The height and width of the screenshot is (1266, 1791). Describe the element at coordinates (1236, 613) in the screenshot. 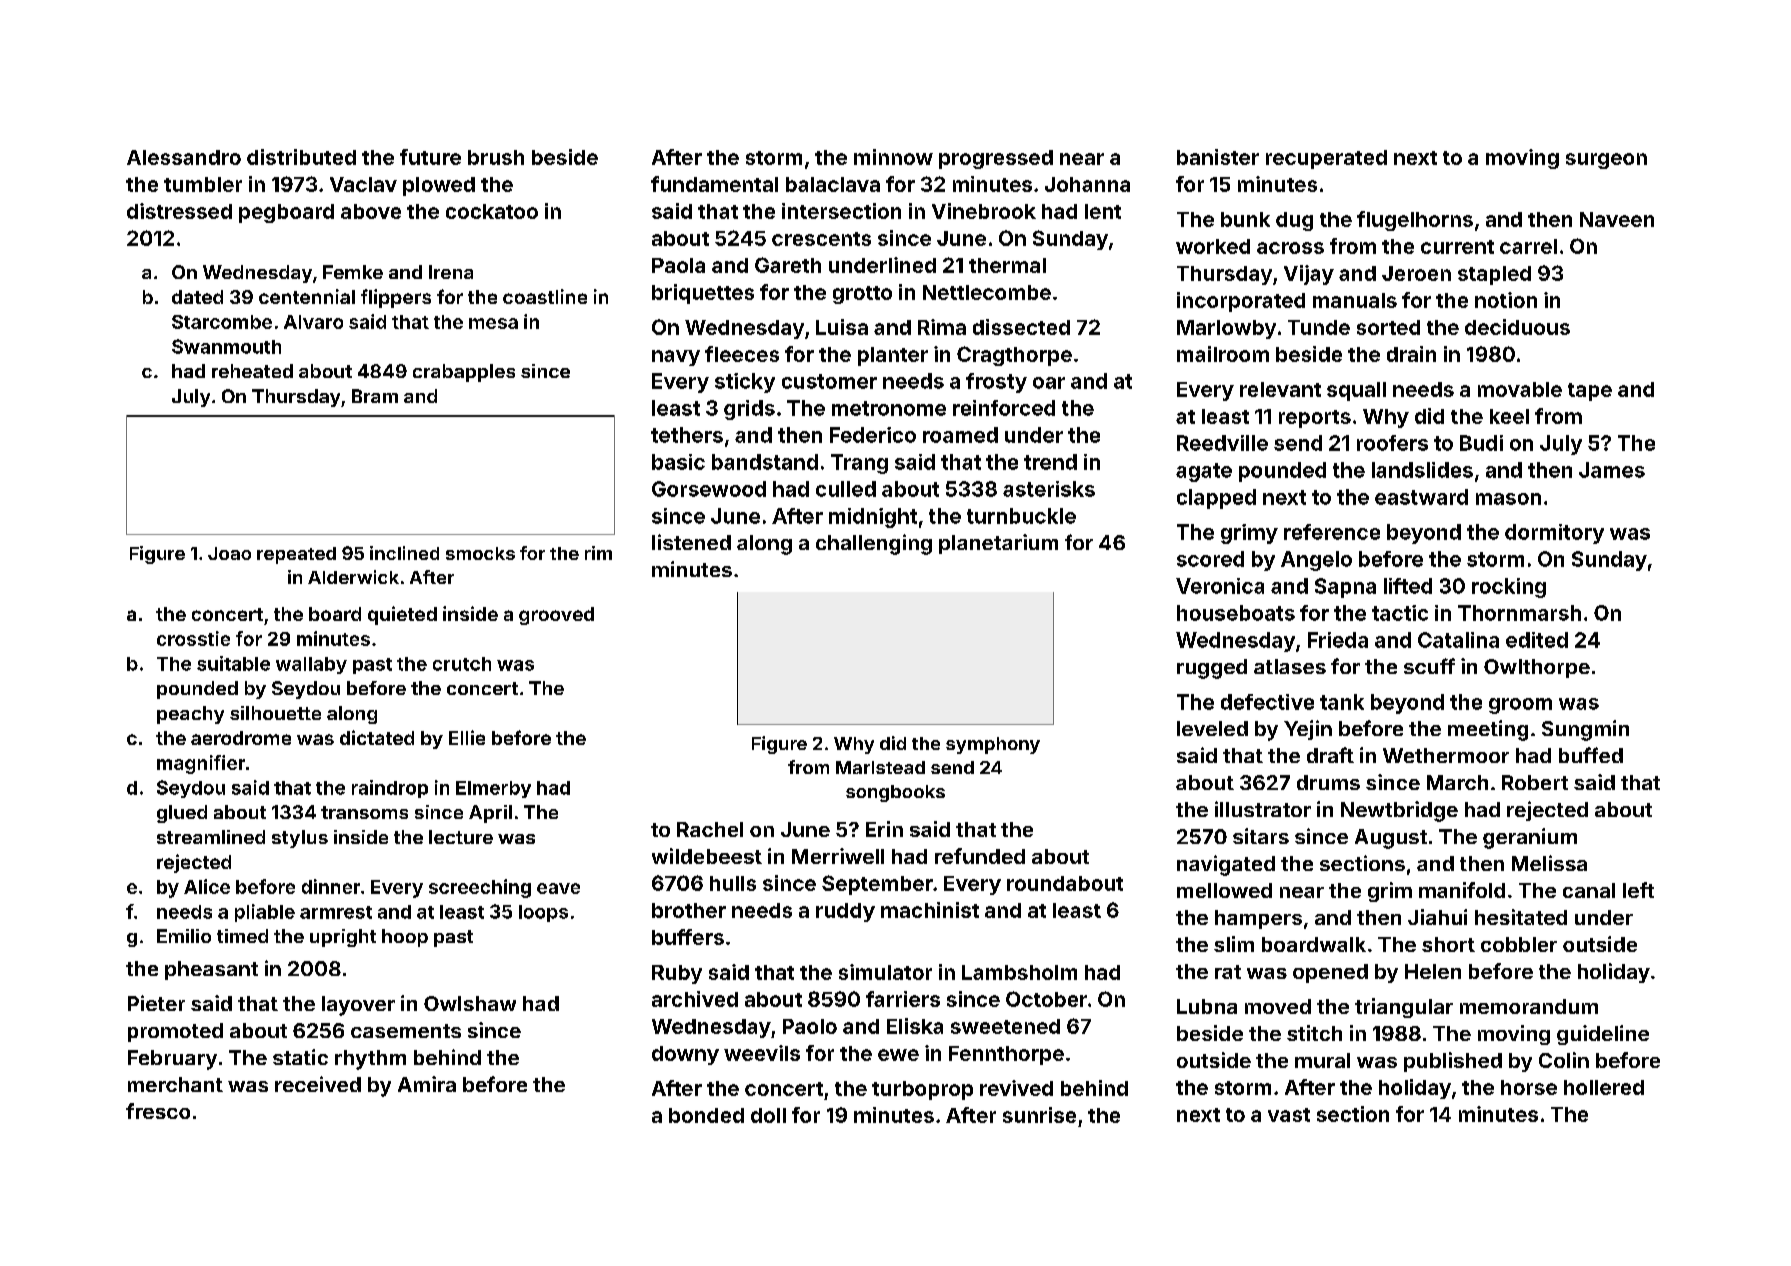

I see `houseboats` at that location.
